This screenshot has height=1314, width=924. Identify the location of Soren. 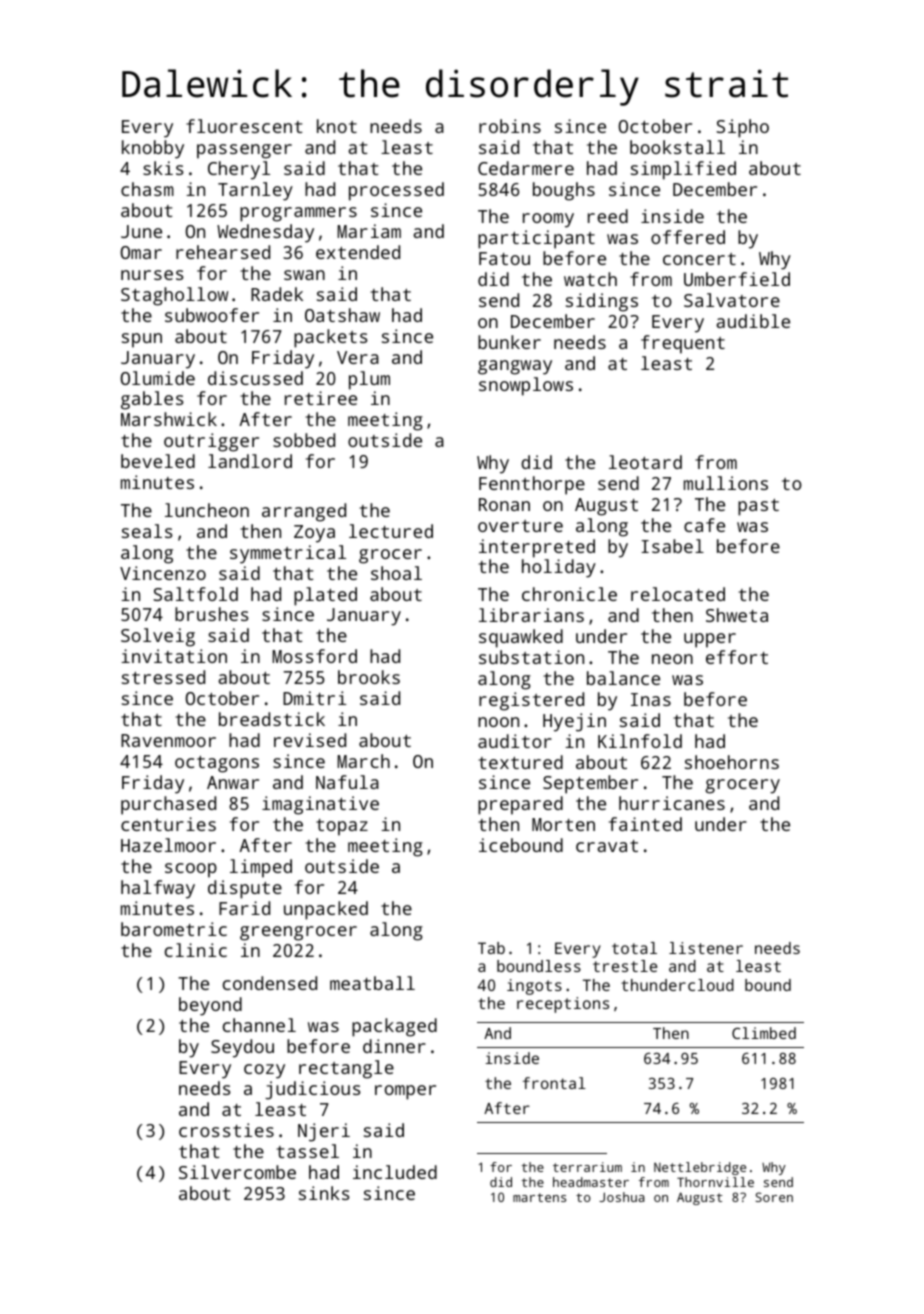
(774, 1197).
